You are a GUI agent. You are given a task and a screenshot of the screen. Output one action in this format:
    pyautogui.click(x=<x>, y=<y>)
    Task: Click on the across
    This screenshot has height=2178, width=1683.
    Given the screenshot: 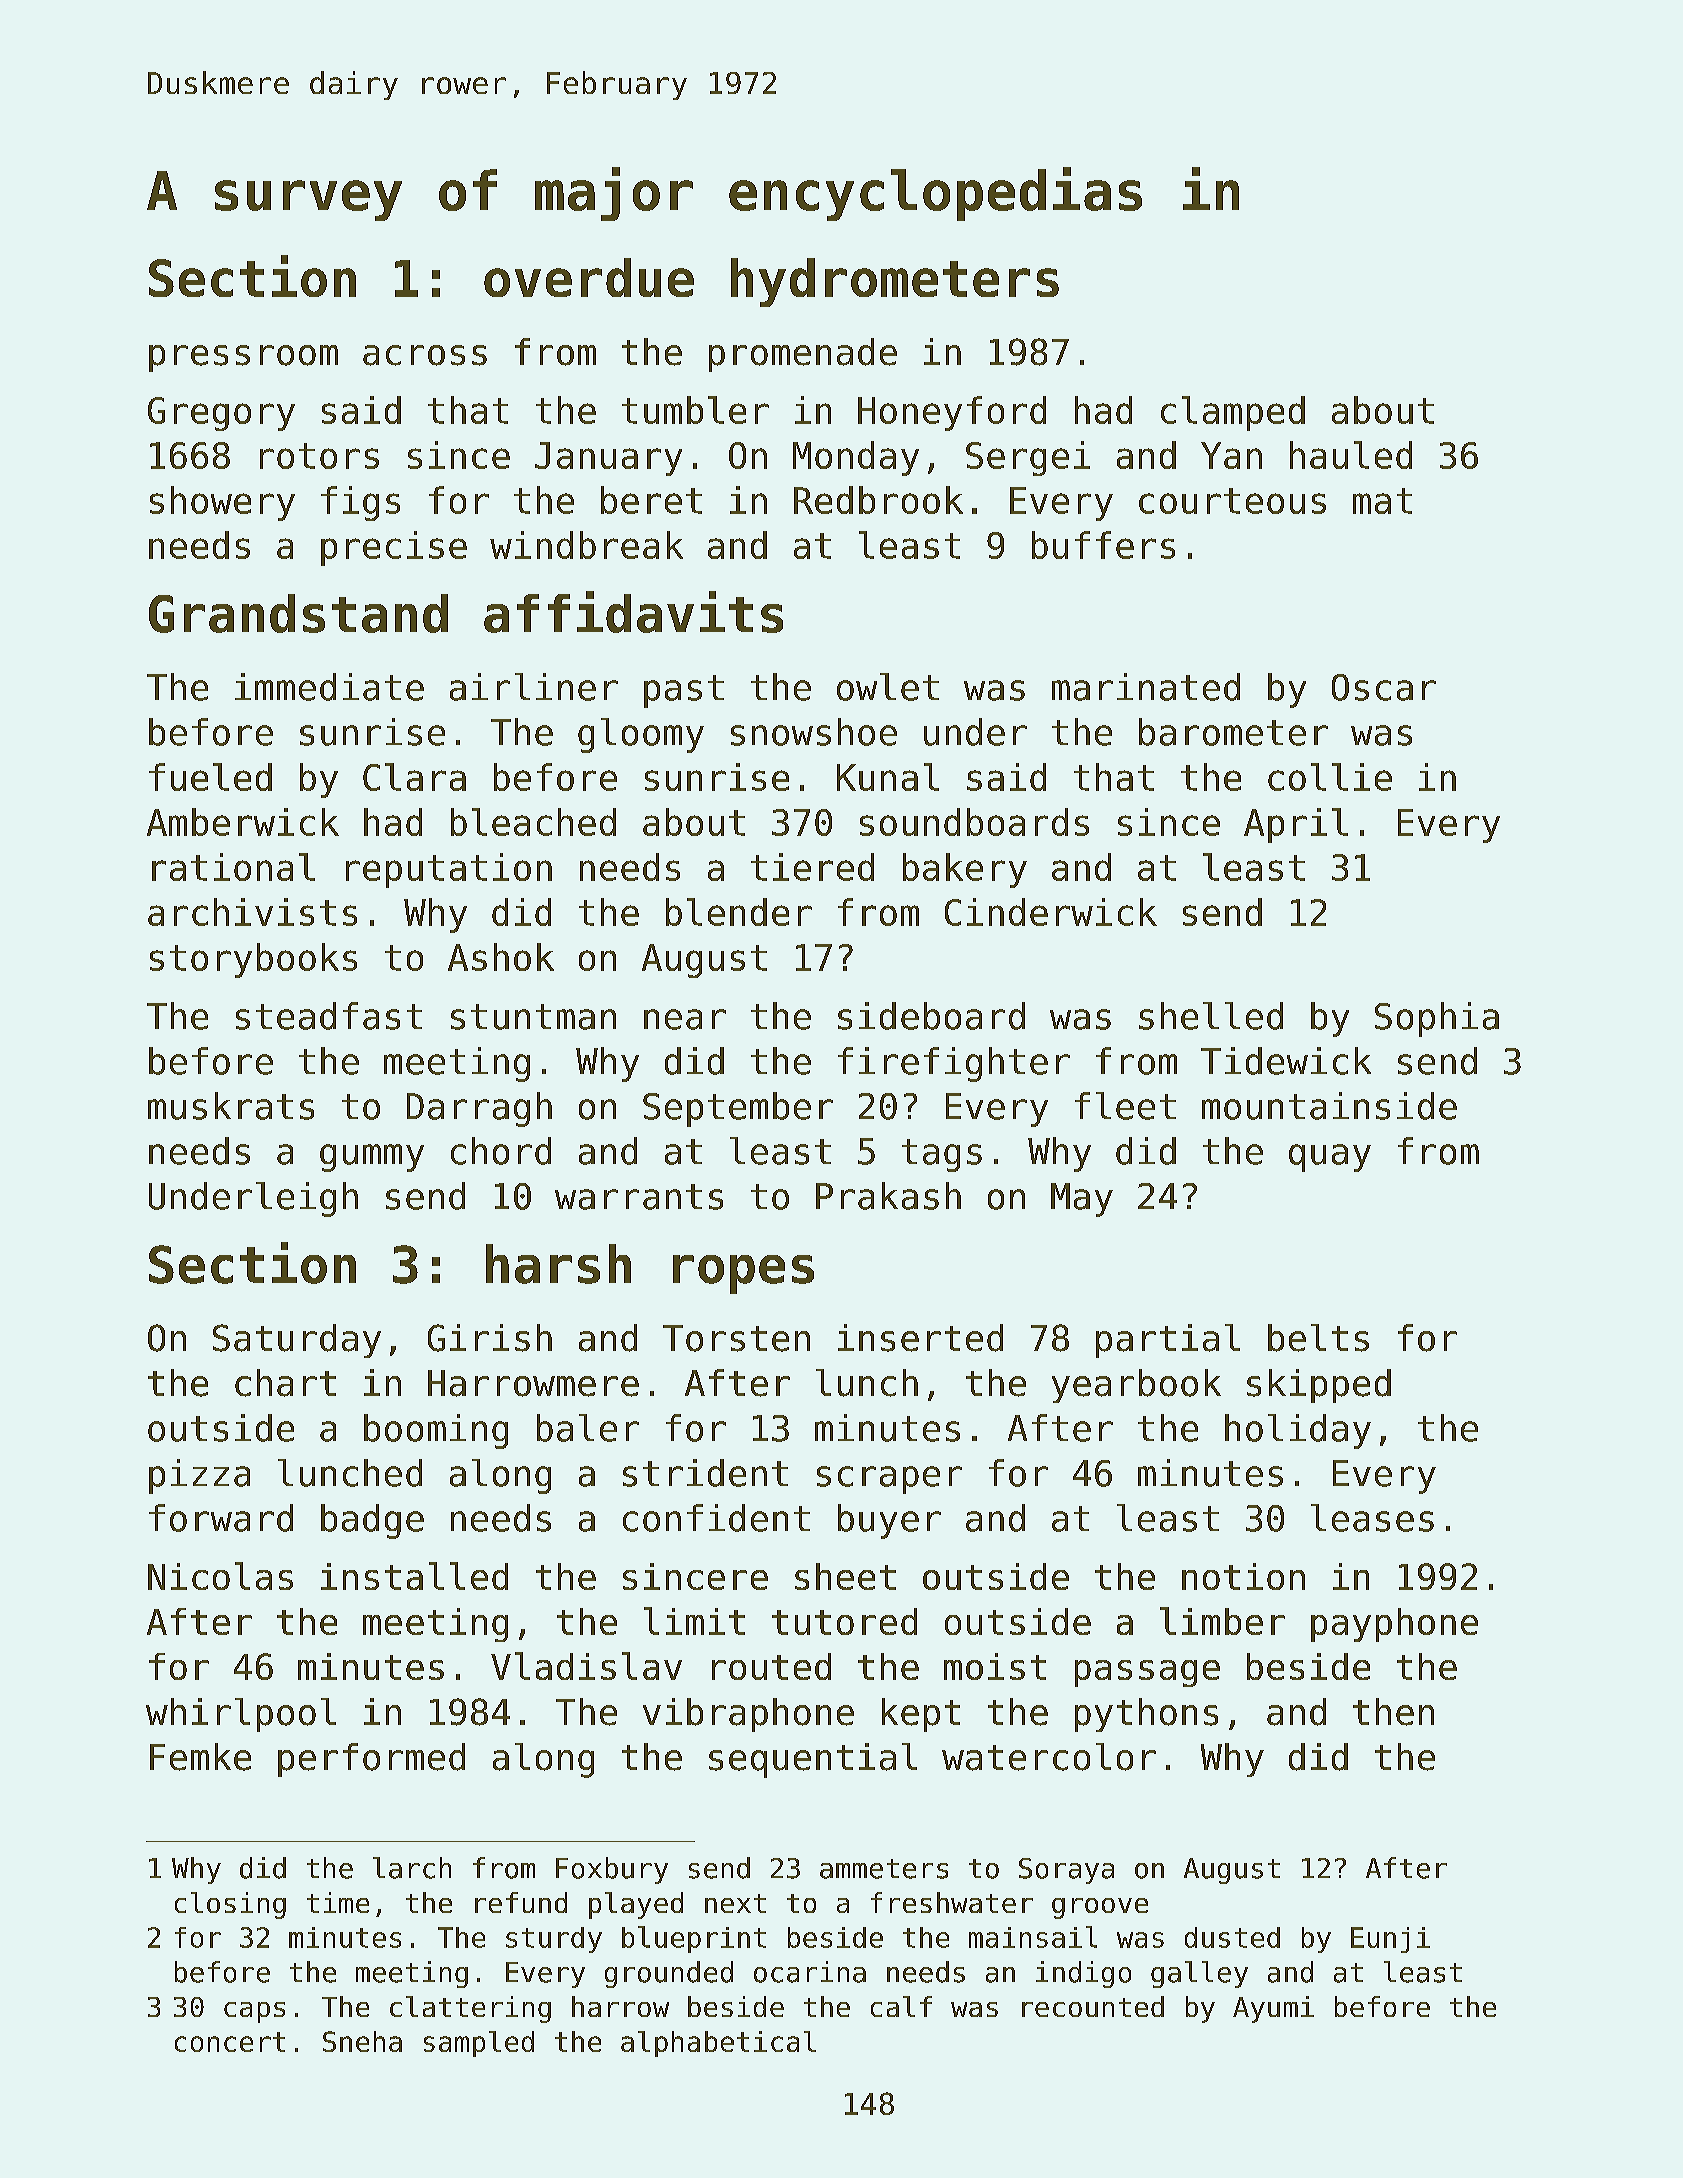 What is the action you would take?
    pyautogui.click(x=425, y=355)
